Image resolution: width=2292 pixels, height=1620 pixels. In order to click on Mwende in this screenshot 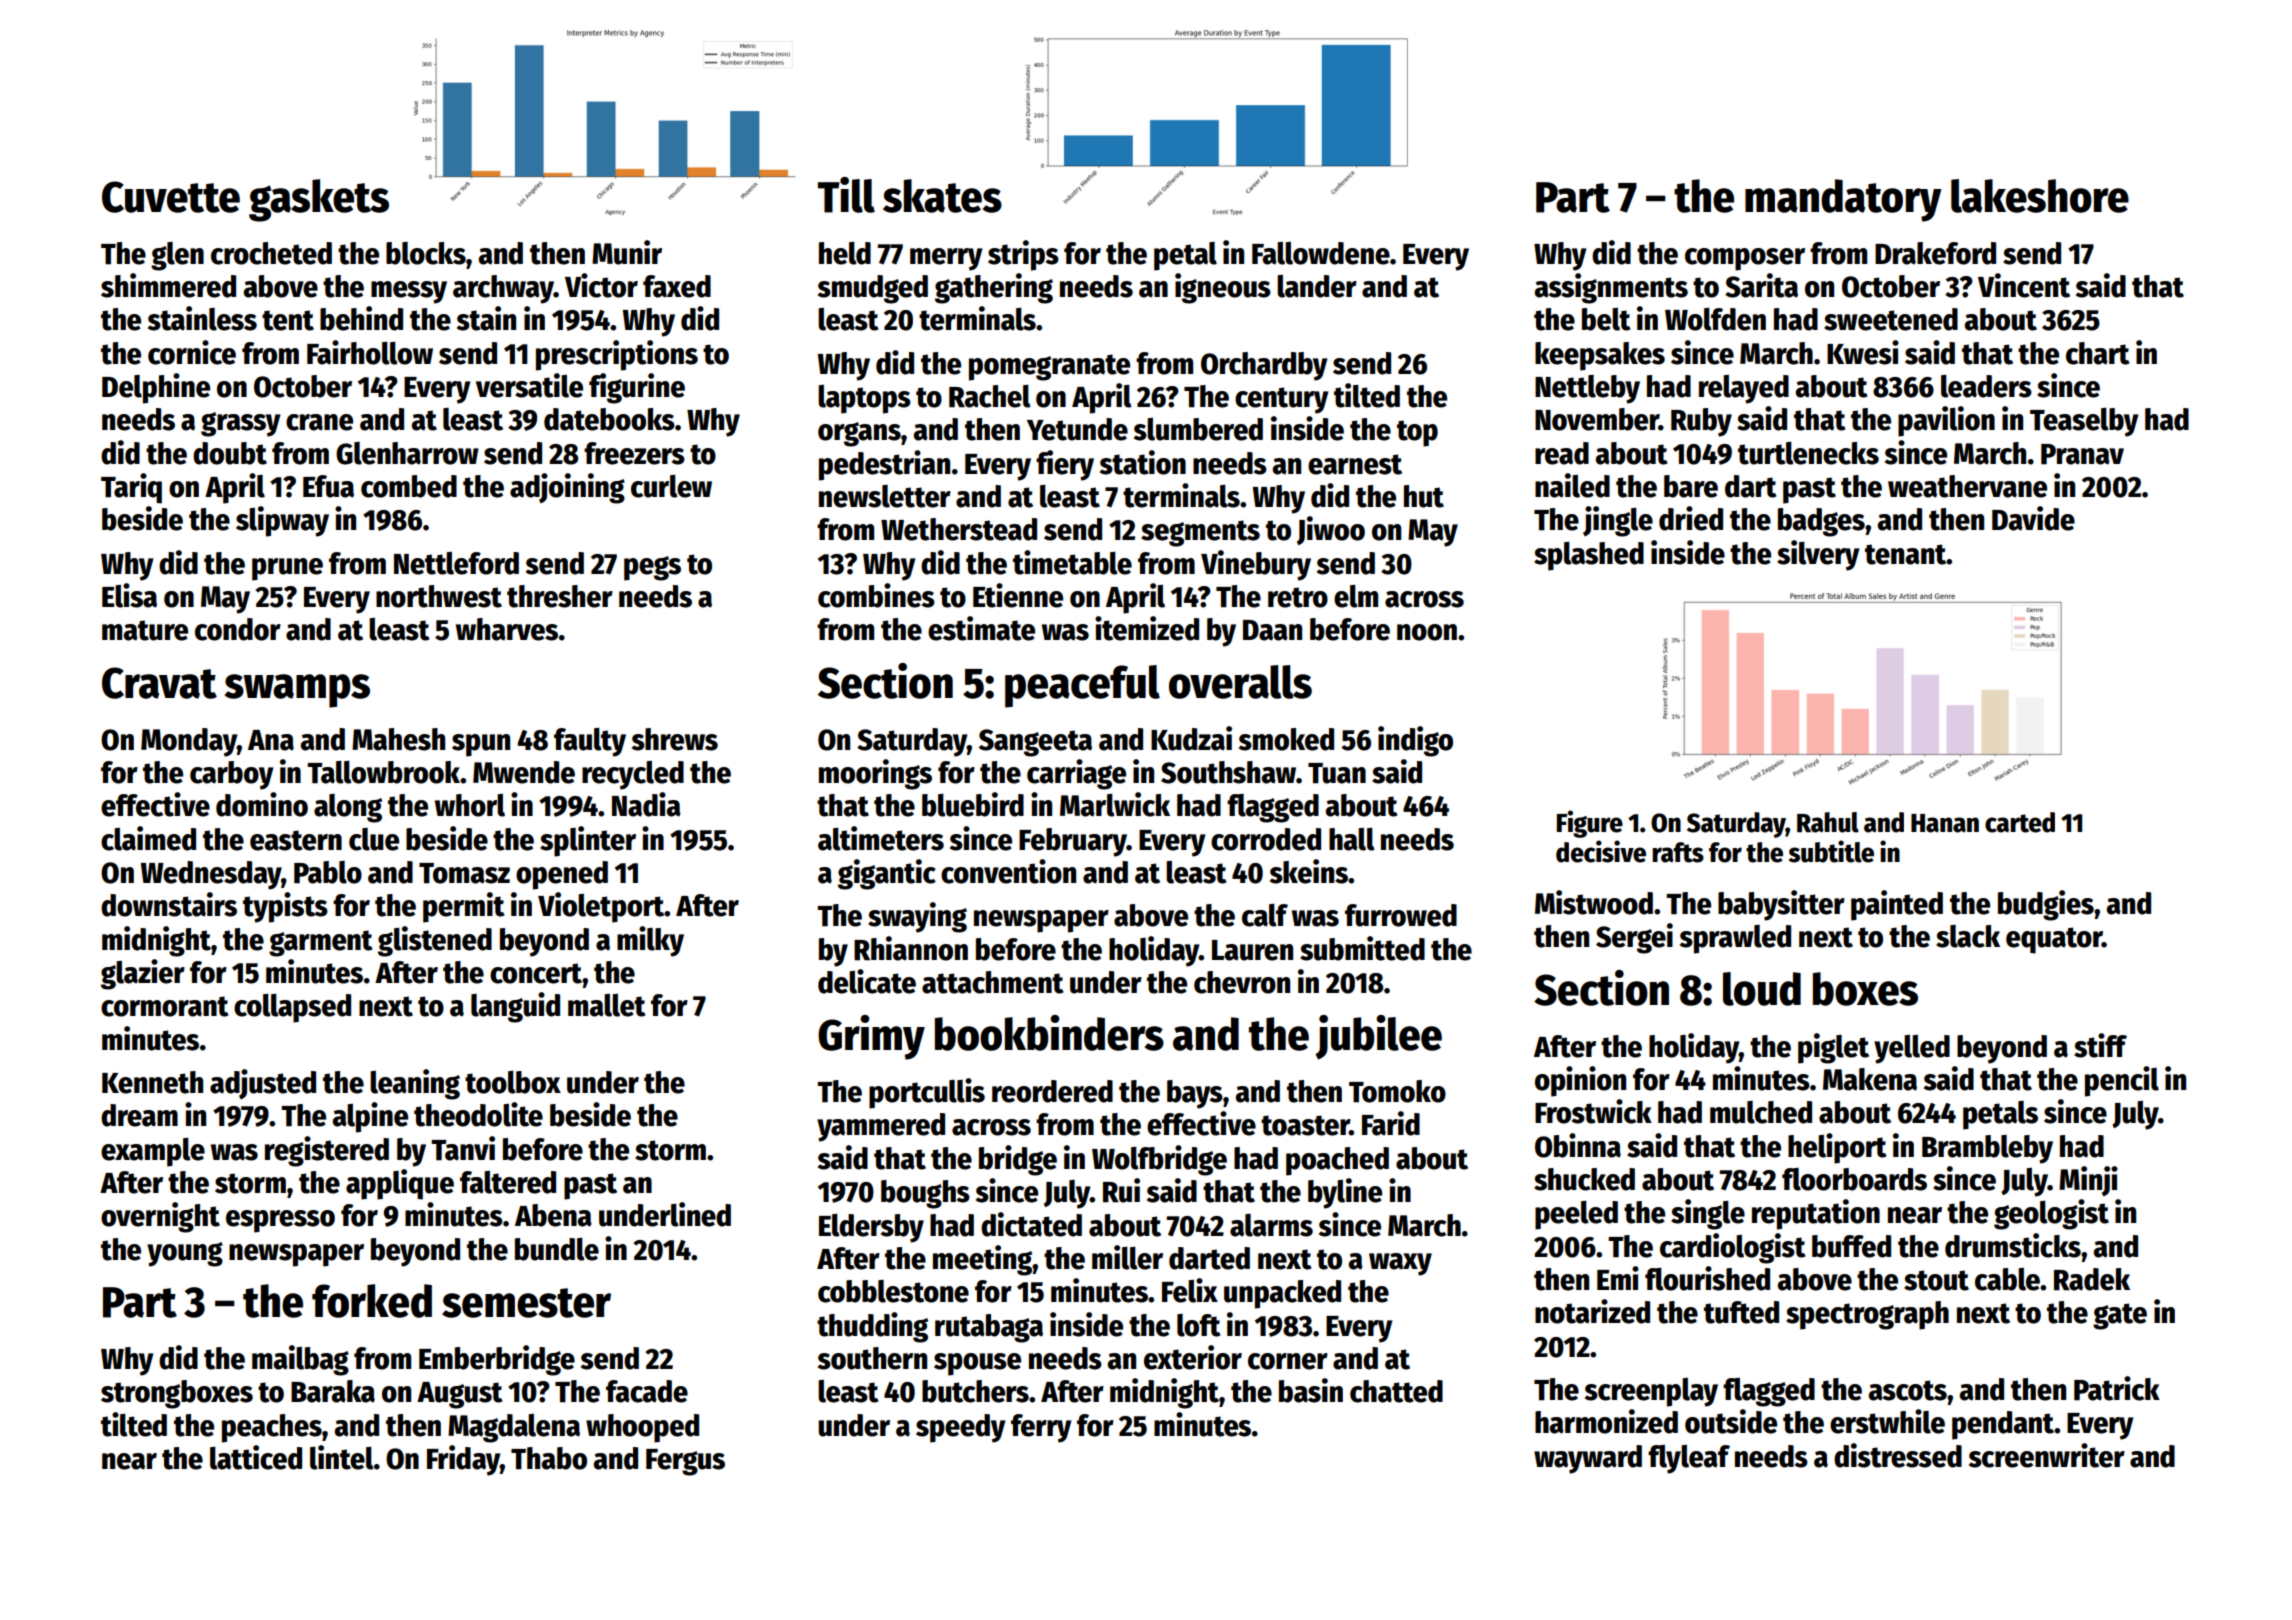, I will do `click(524, 772)`.
